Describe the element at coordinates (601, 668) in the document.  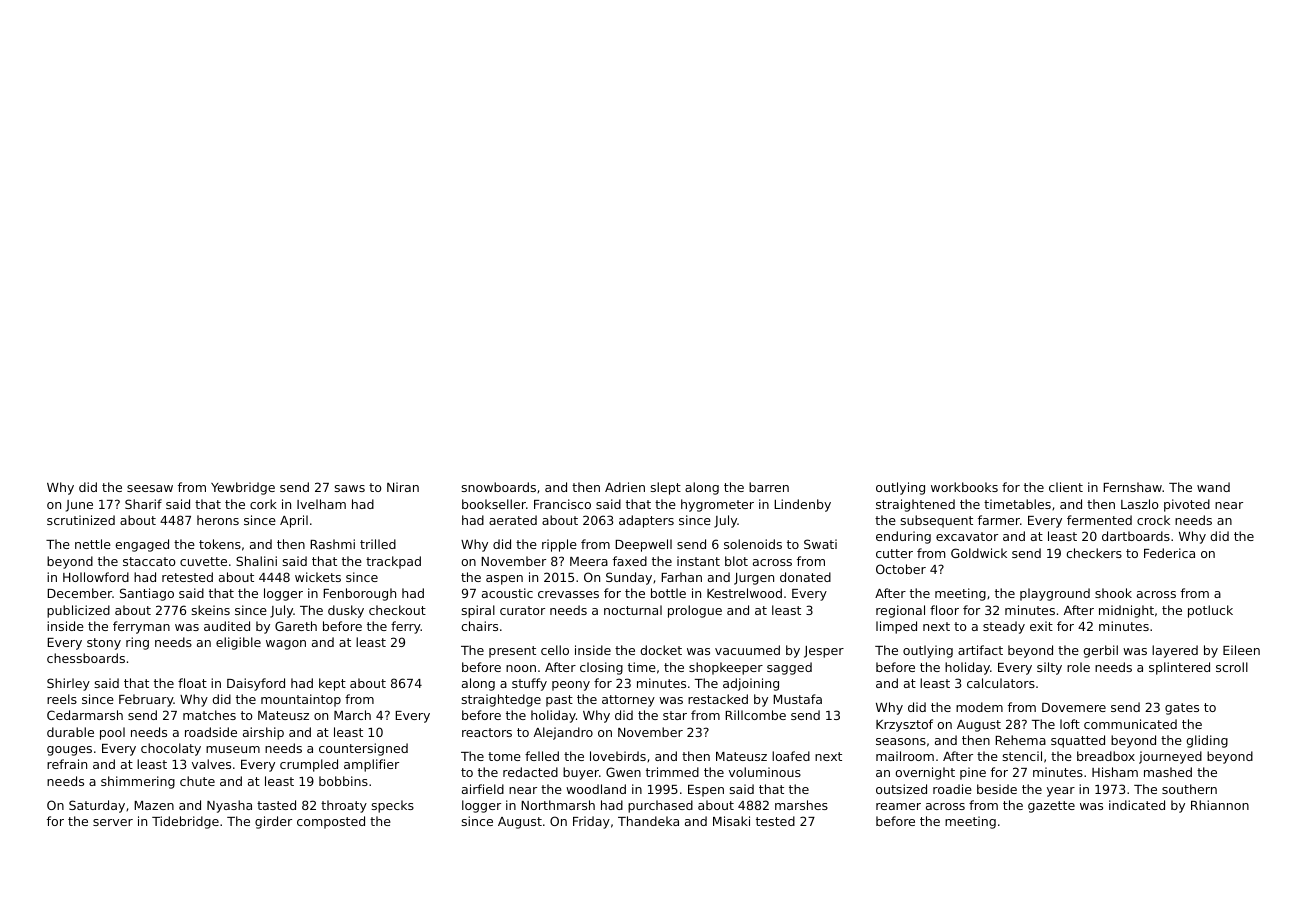
I see `closing` at that location.
